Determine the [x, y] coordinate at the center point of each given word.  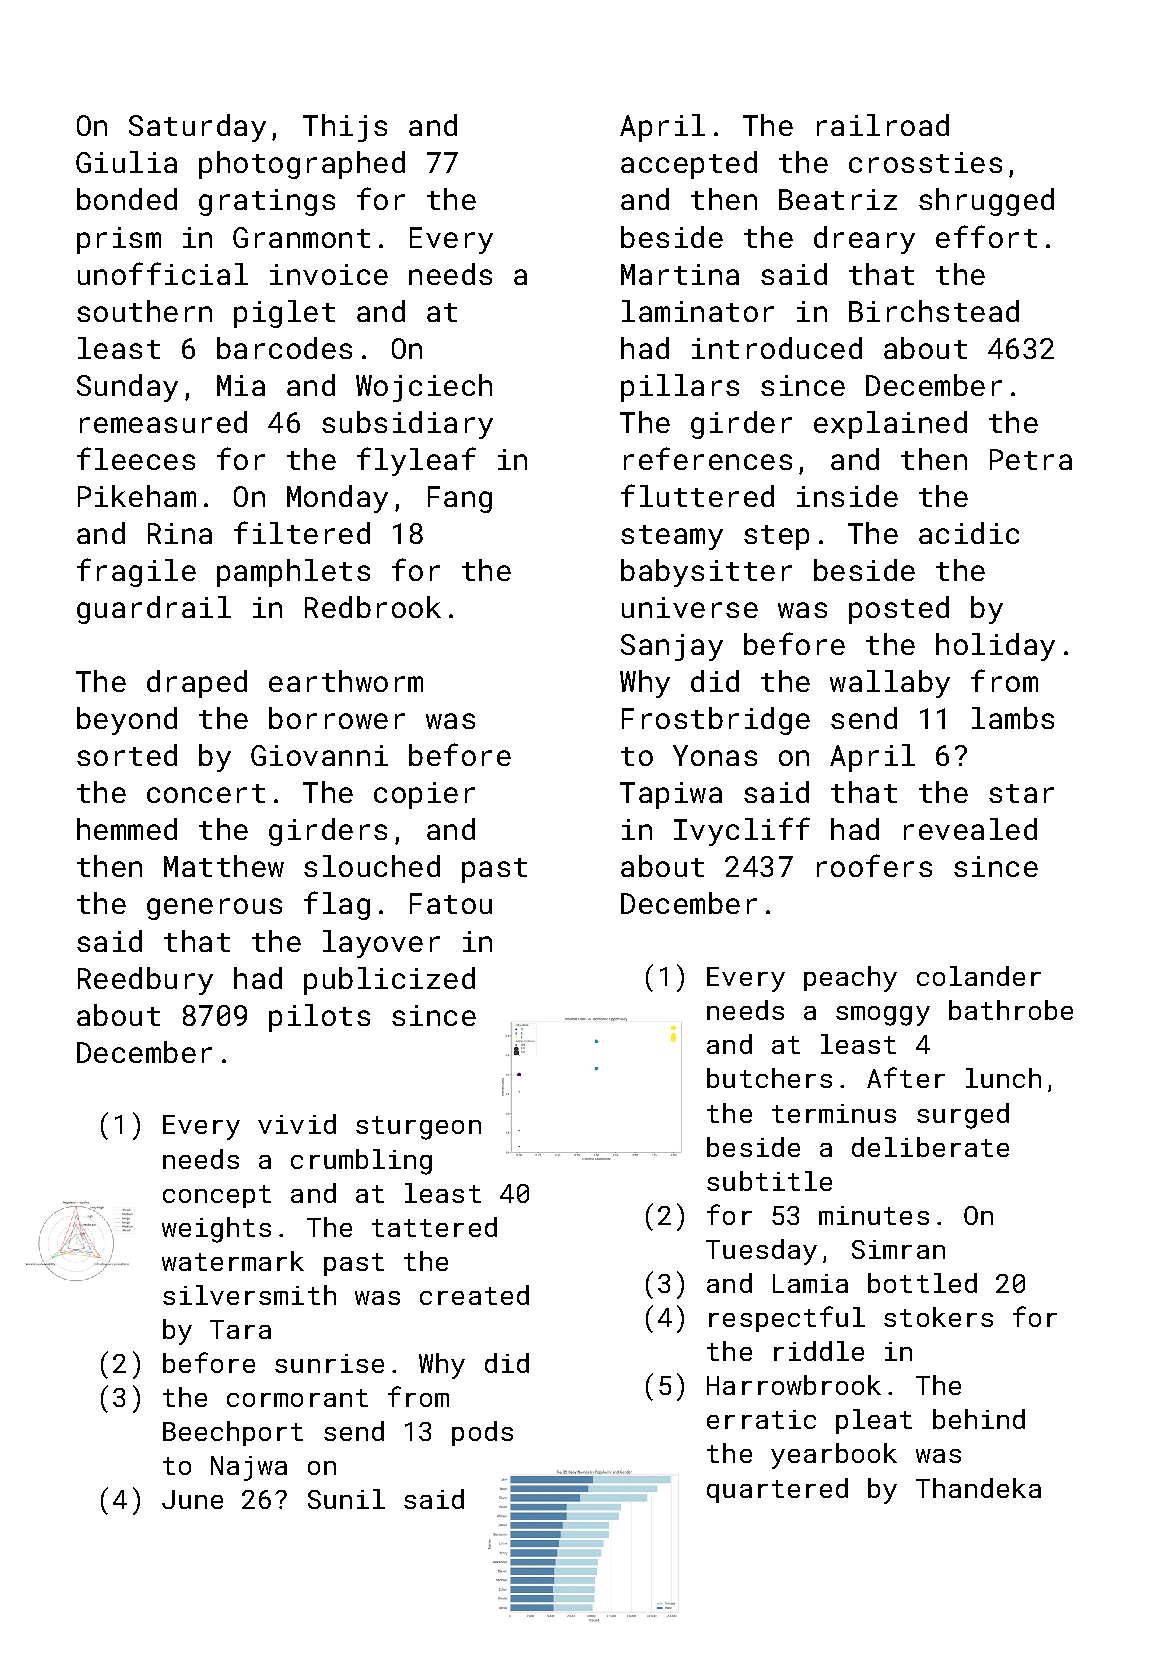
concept [217, 1196]
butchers [769, 1078]
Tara [240, 1329]
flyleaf [416, 461]
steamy [672, 537]
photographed [302, 165]
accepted [689, 165]
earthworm [346, 681]
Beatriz [838, 199]
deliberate [930, 1147]
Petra [1031, 459]
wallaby [890, 684]
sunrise [329, 1363]
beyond [127, 721]
